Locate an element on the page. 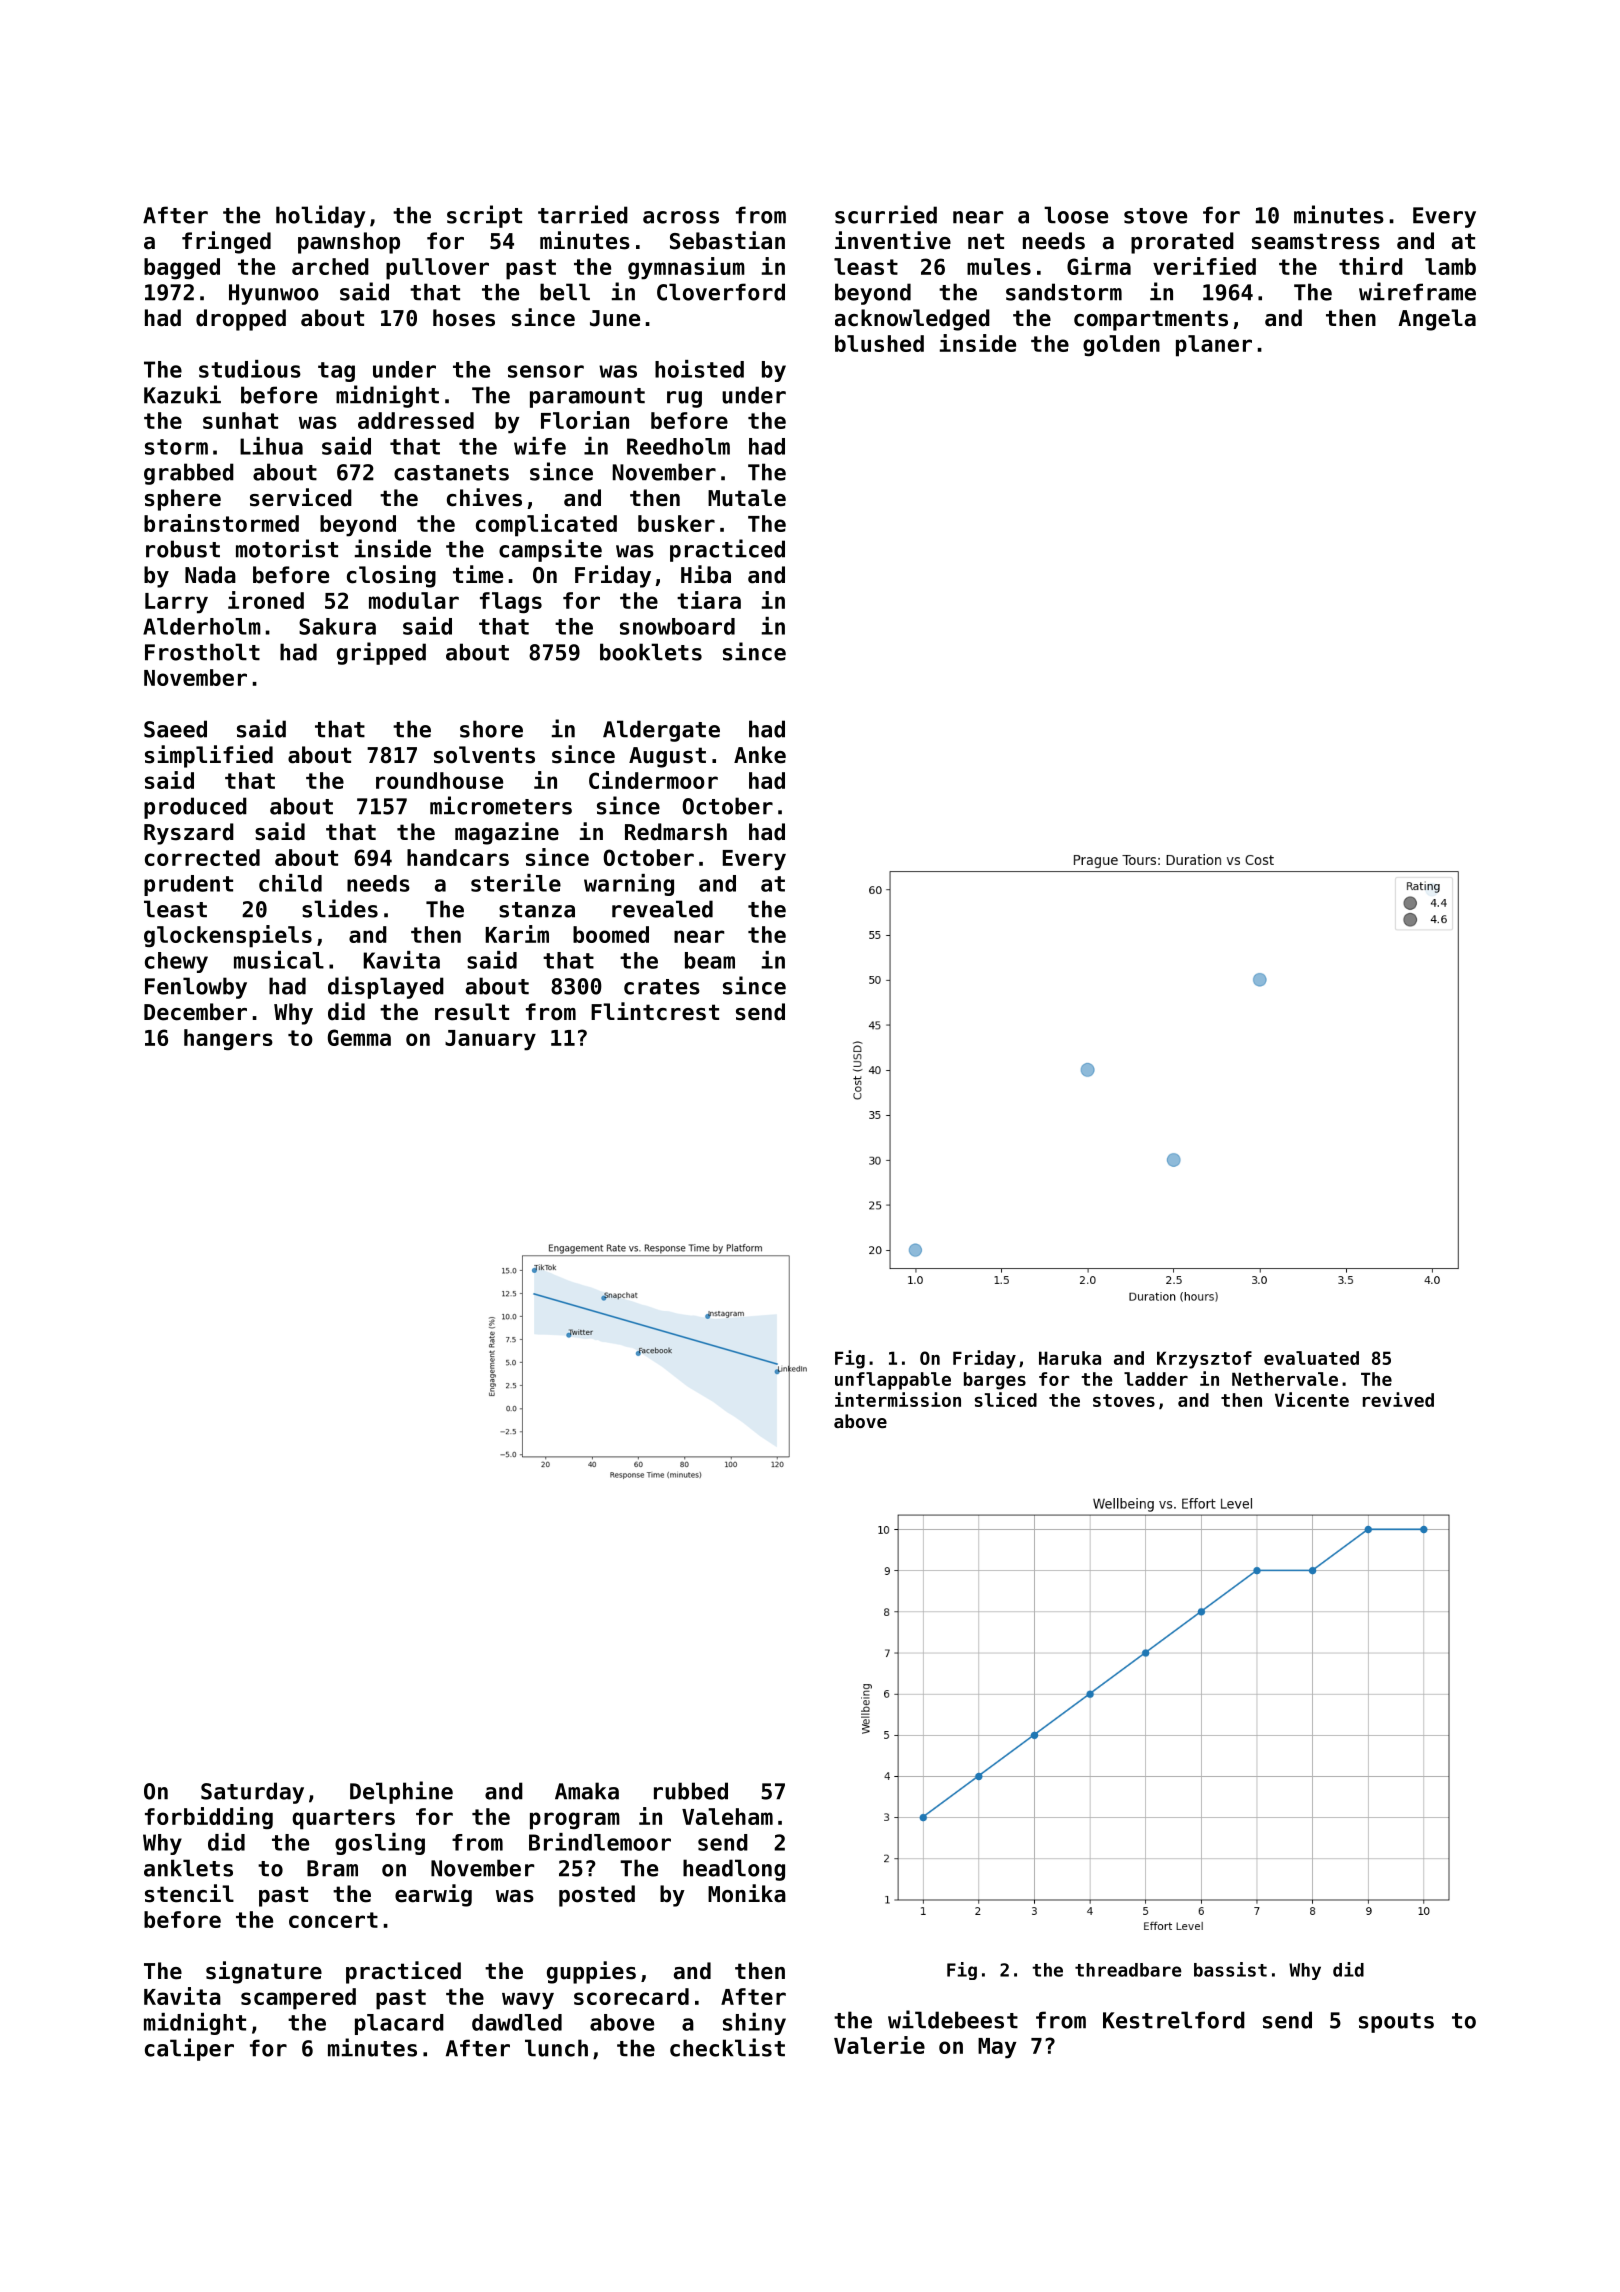 This document has height=2292, width=1620. placard is located at coordinates (399, 2024).
